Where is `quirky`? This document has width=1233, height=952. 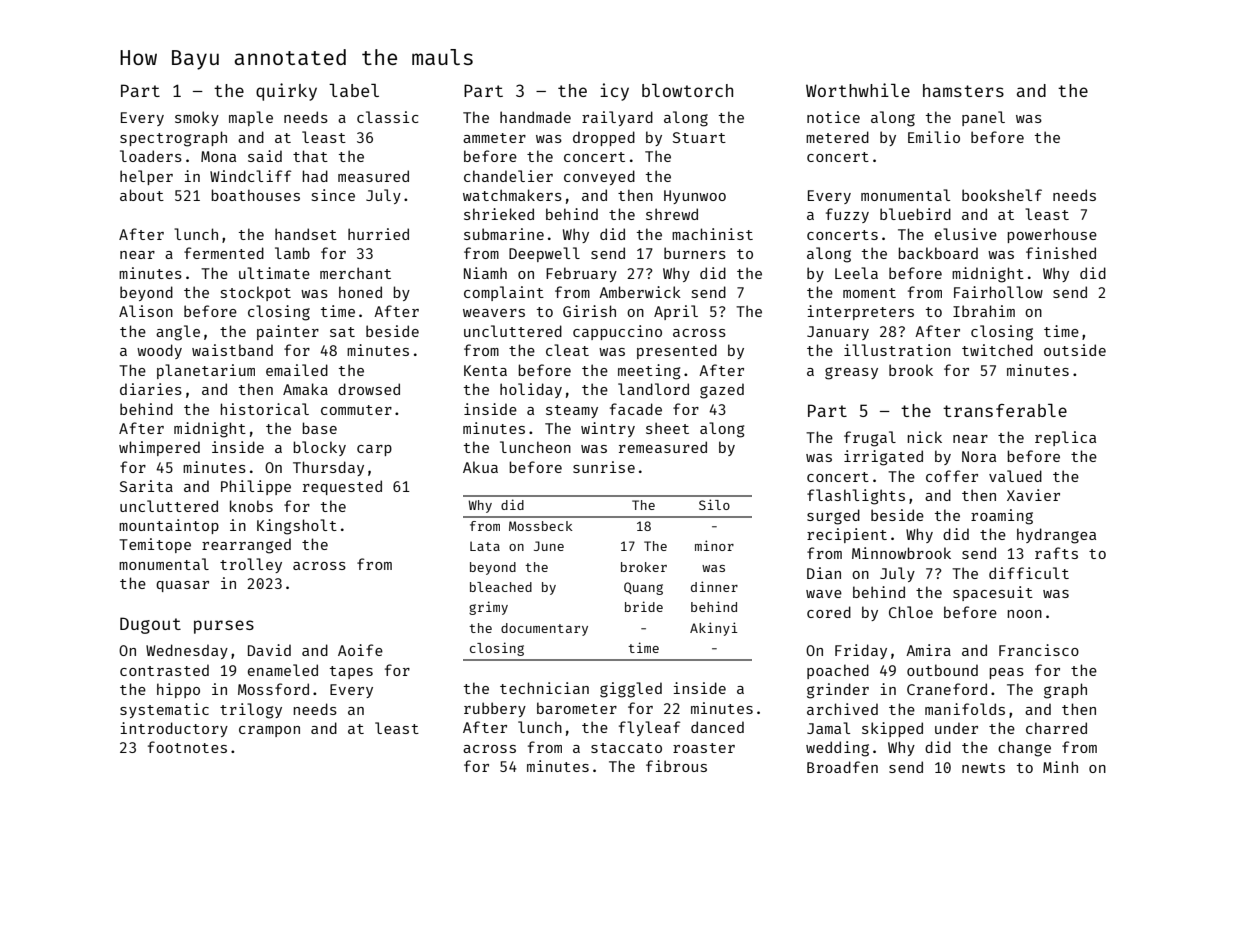 quirky is located at coordinates (286, 92).
